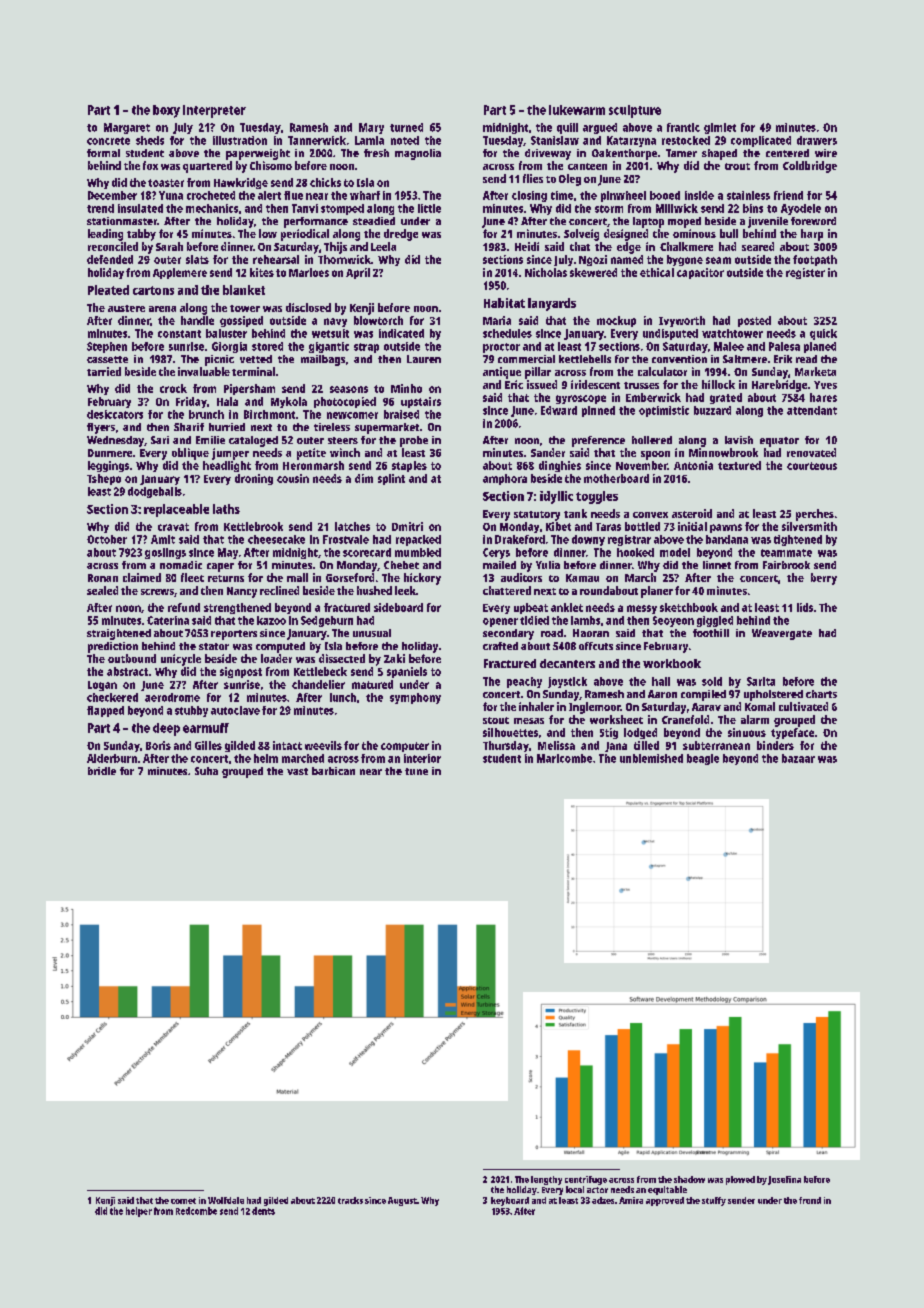 The height and width of the page is (1308, 924). What do you see at coordinates (166, 729) in the page?
I see `deep` at bounding box center [166, 729].
